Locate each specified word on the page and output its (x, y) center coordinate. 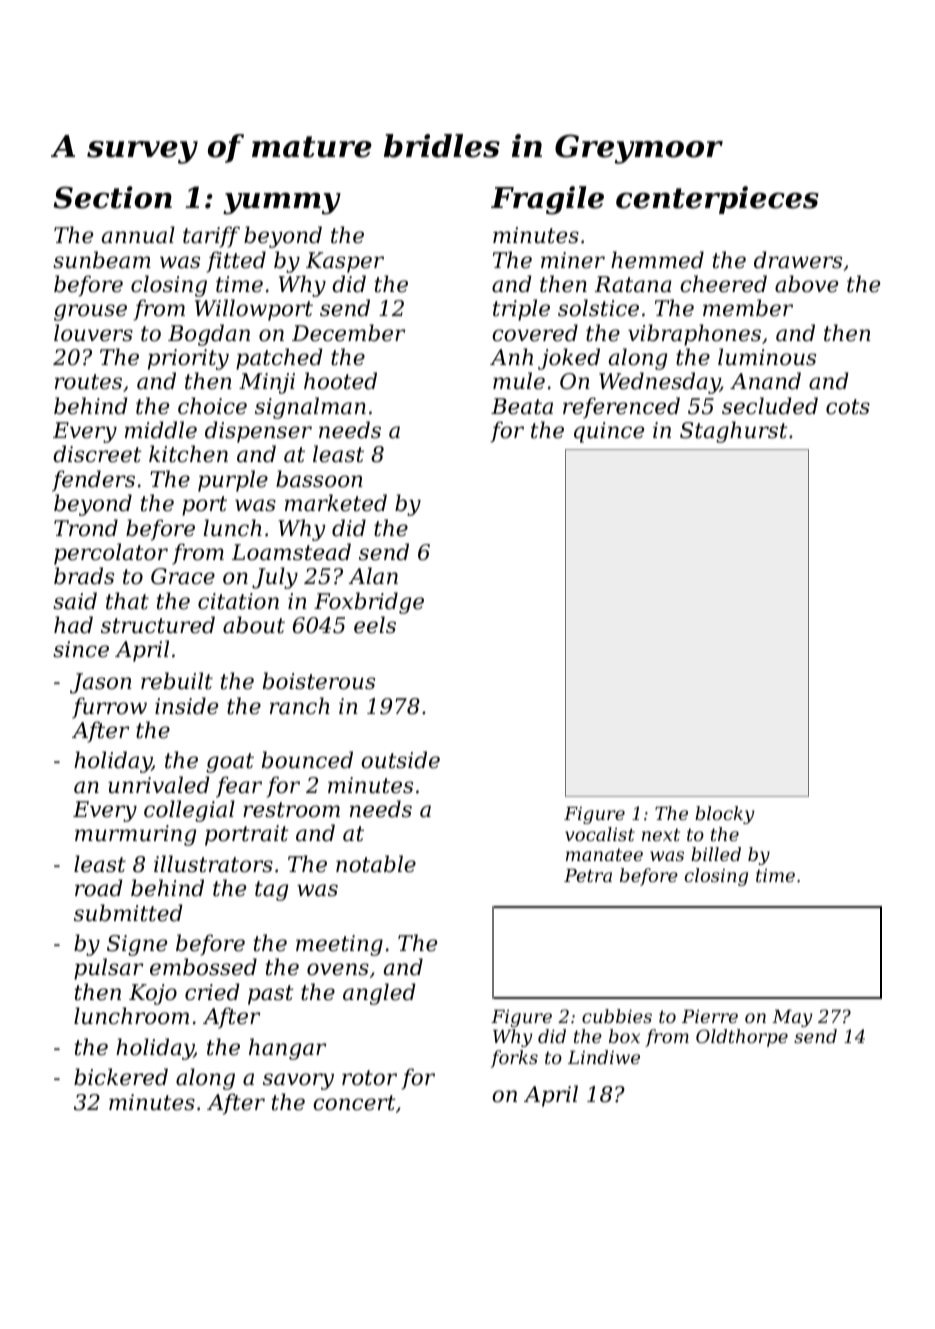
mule (519, 381)
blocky (725, 815)
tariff (211, 237)
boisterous (319, 681)
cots (848, 407)
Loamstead (291, 552)
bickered (121, 1077)
